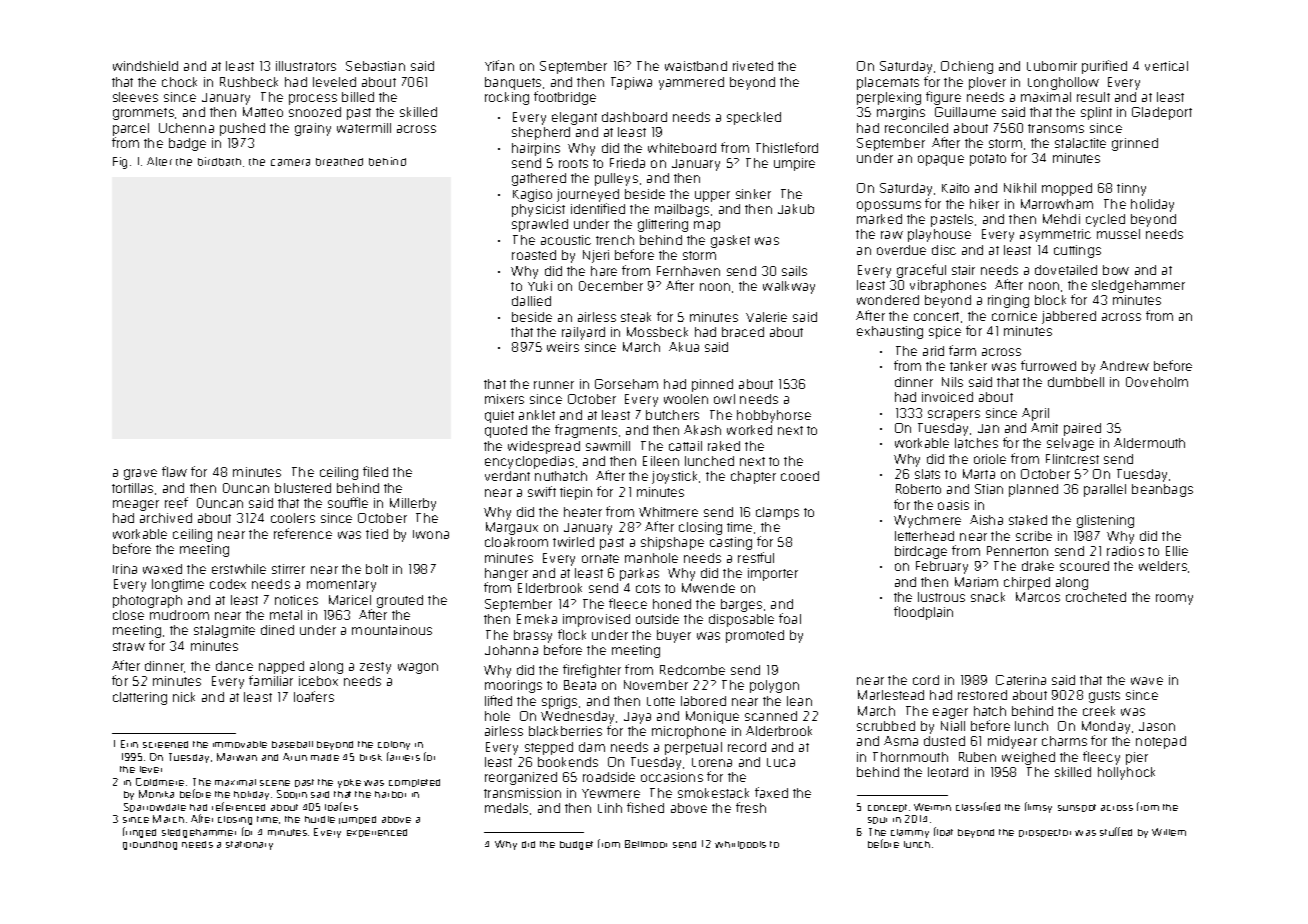 The width and height of the document is (1308, 924). Describe the element at coordinates (773, 574) in the document. I see `importer` at that location.
